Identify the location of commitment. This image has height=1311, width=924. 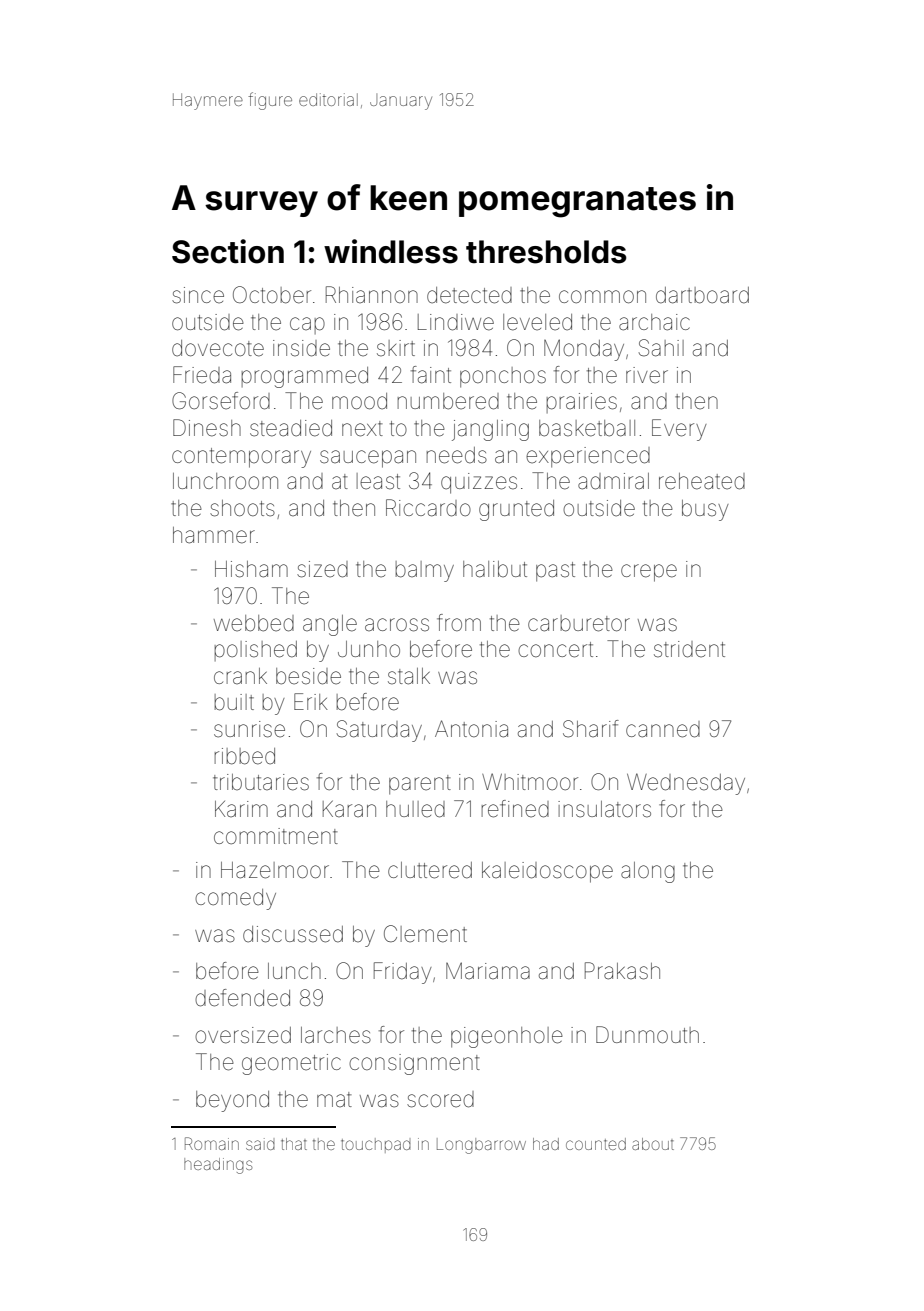
(276, 836).
